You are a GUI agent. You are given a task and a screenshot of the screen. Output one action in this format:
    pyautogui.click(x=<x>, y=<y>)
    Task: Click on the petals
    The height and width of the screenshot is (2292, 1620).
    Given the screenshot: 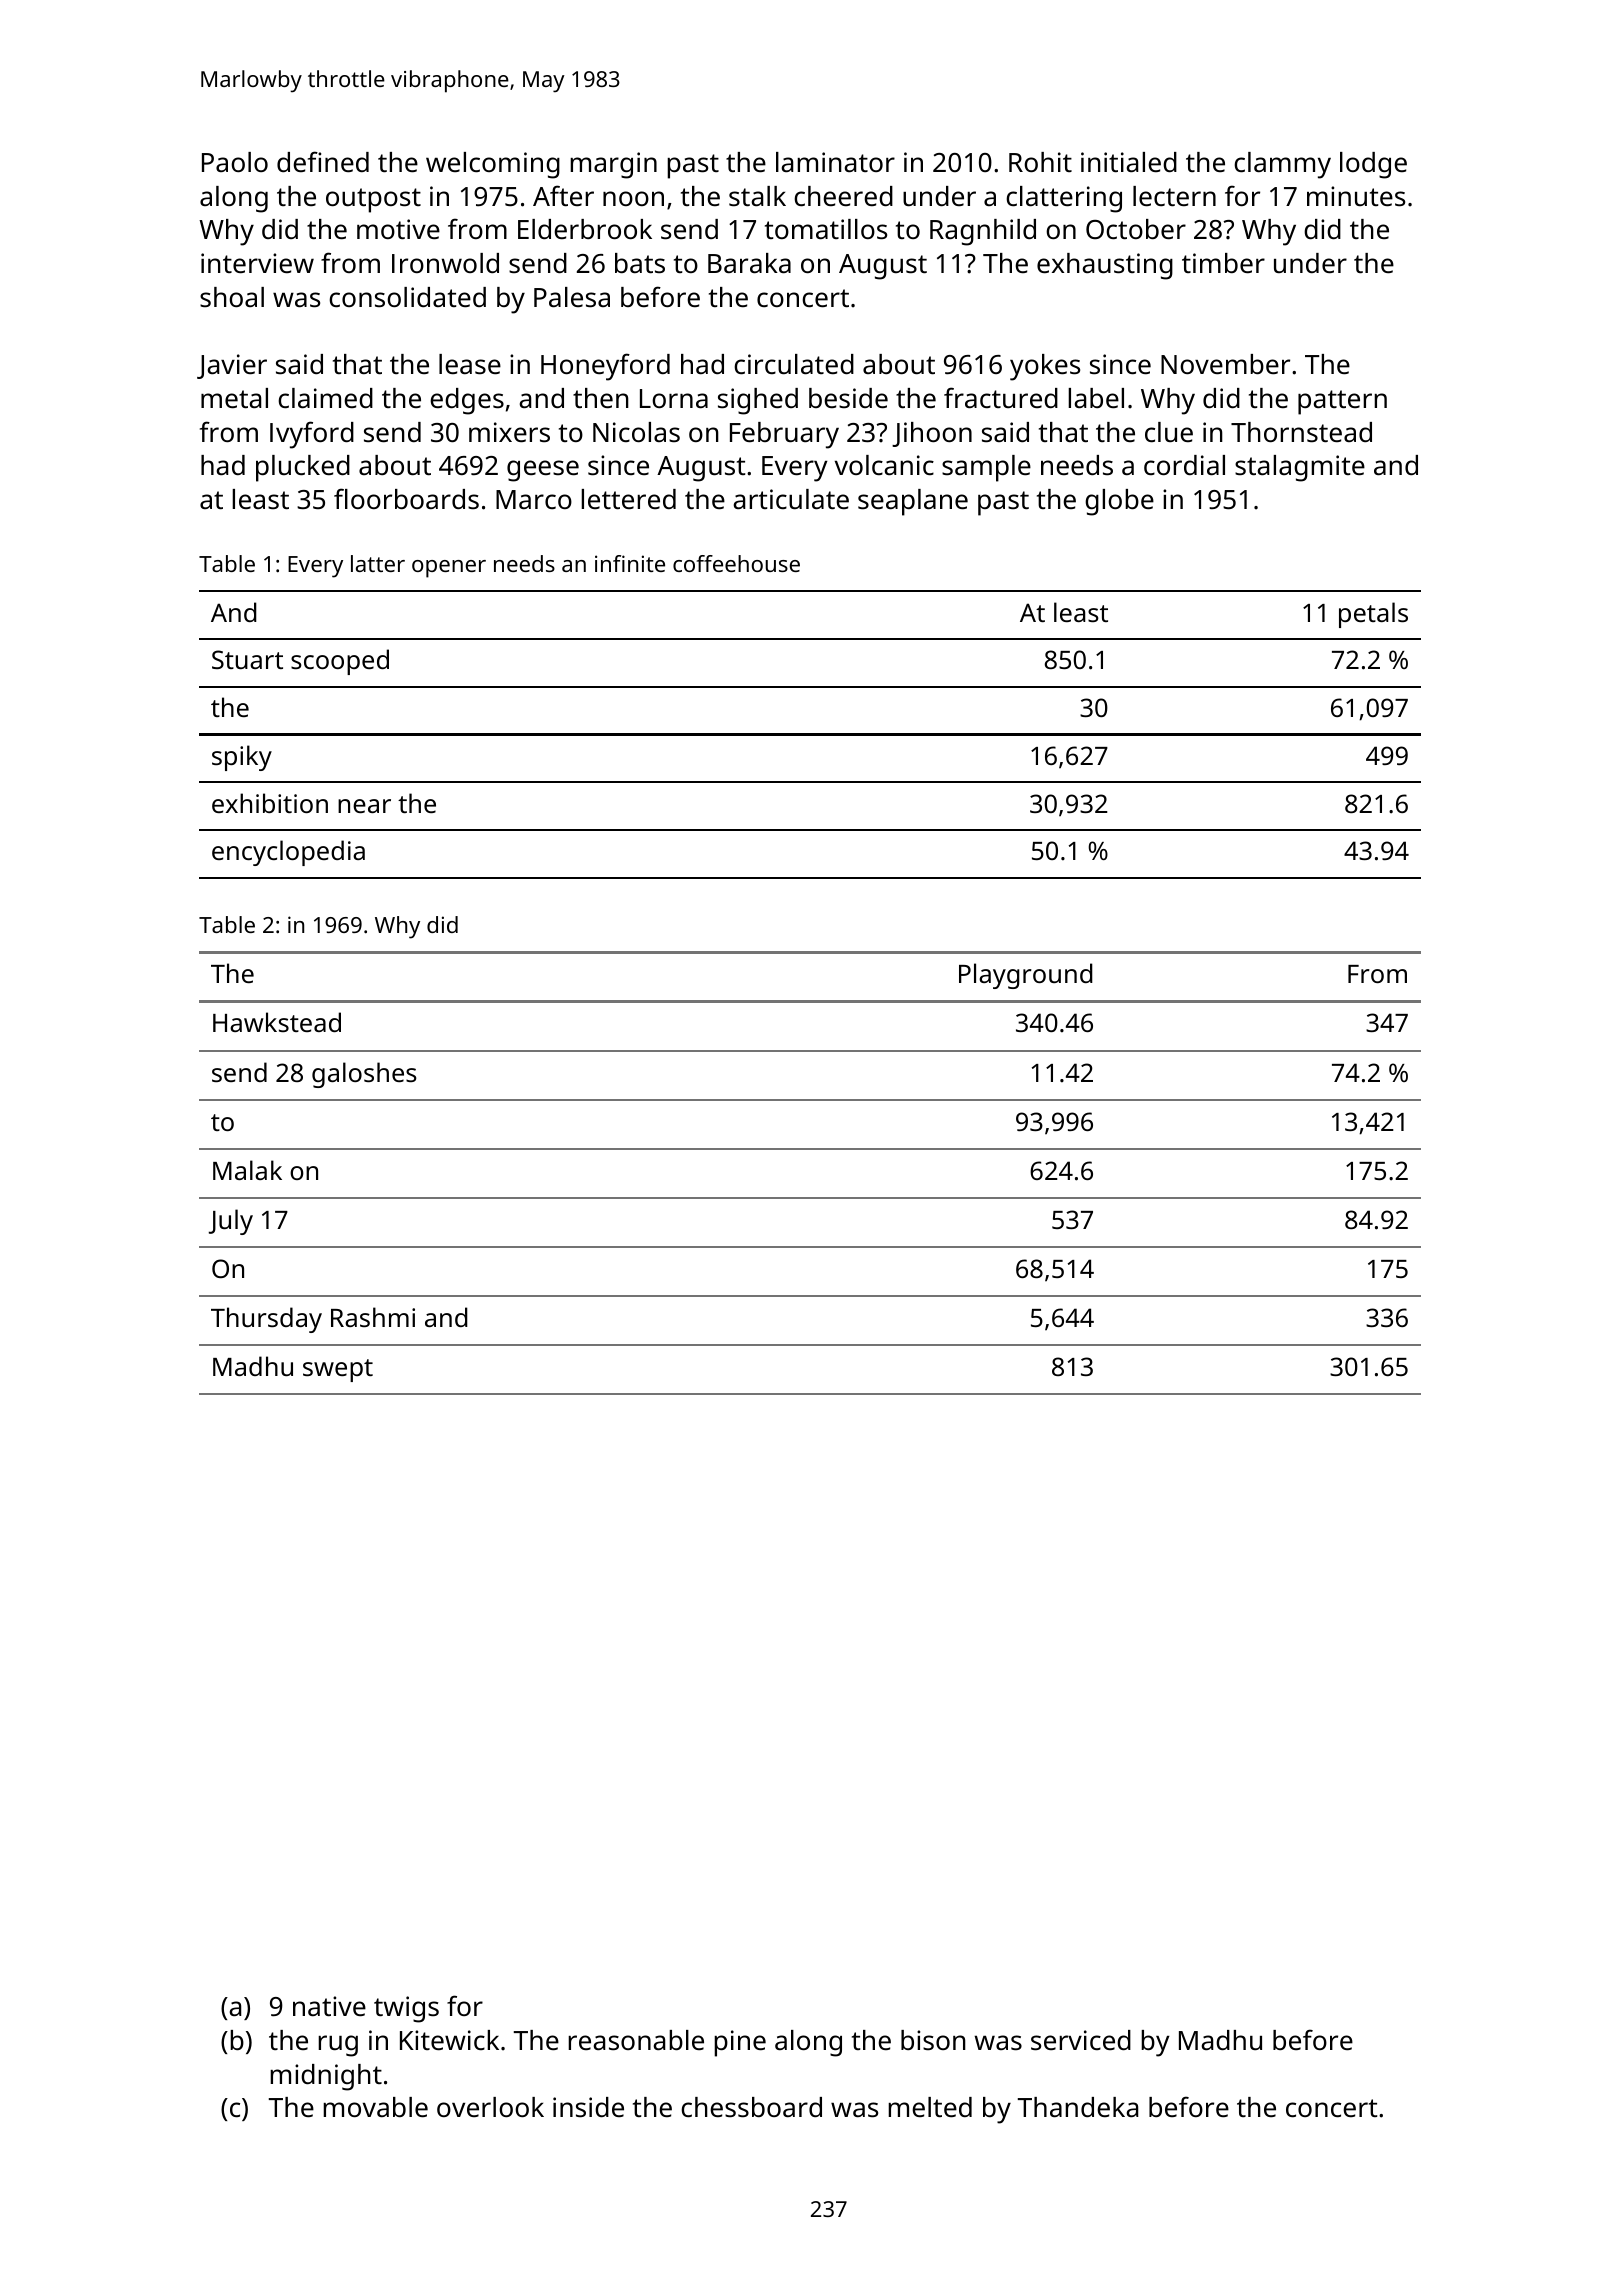 What is the action you would take?
    pyautogui.click(x=1373, y=615)
